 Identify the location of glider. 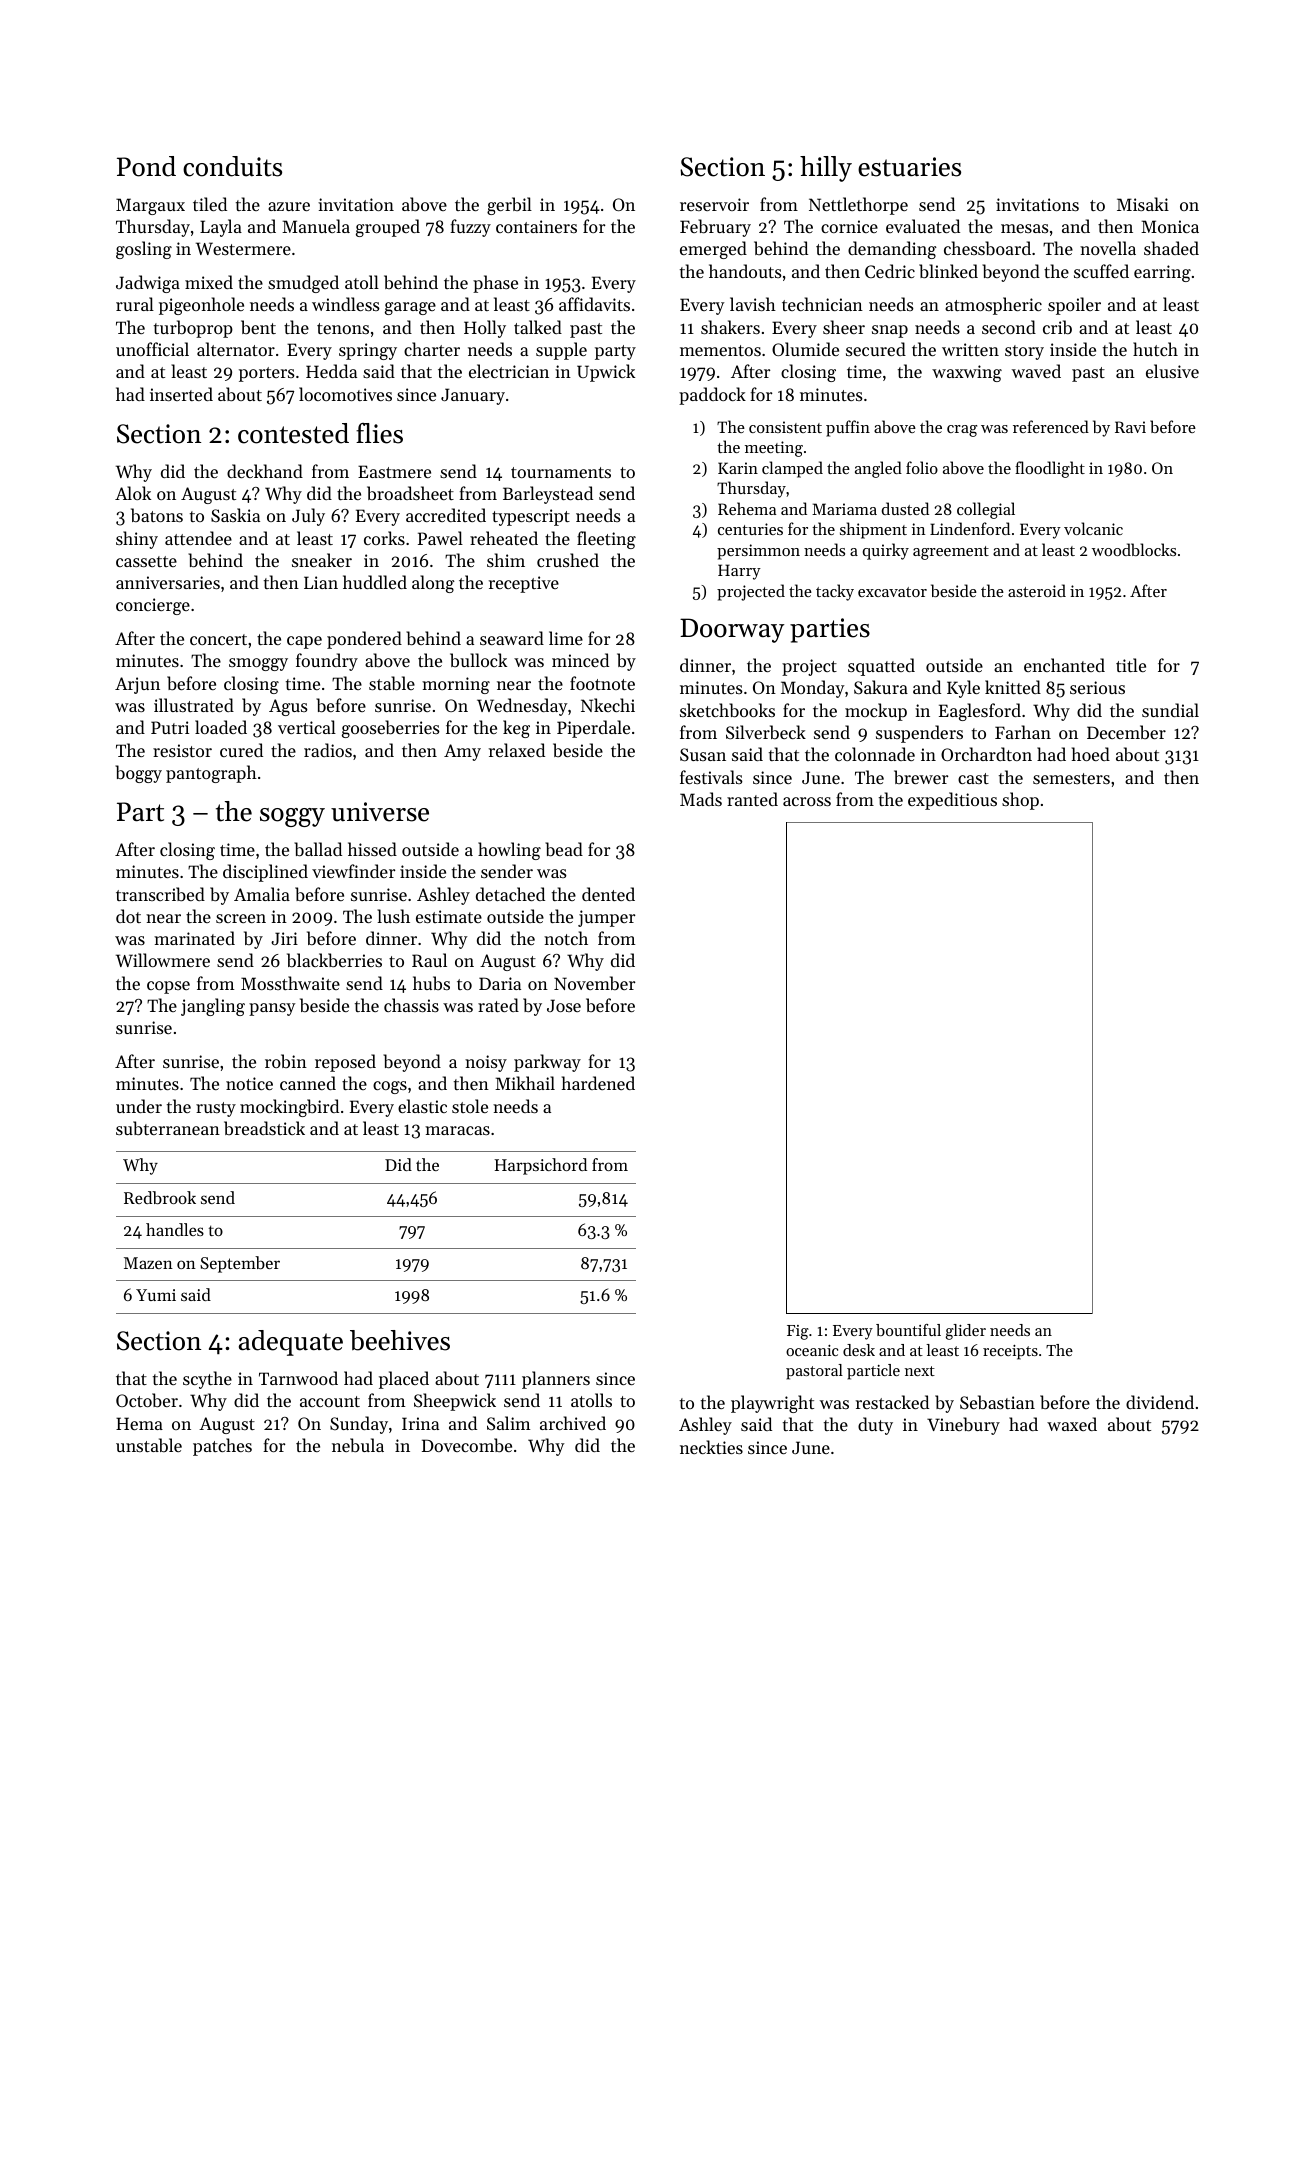
(966, 1332).
